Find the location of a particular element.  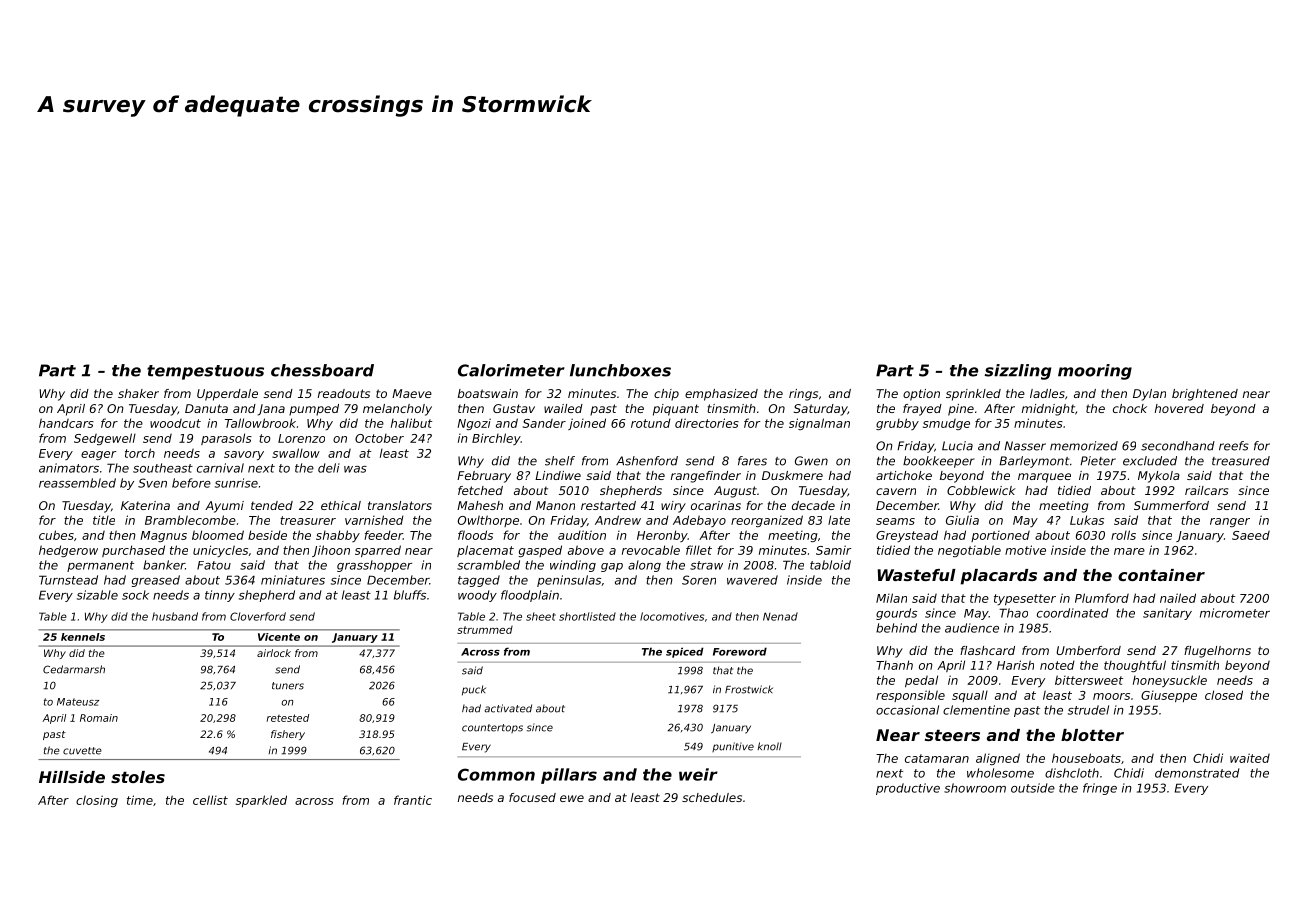

showroom is located at coordinates (975, 788).
